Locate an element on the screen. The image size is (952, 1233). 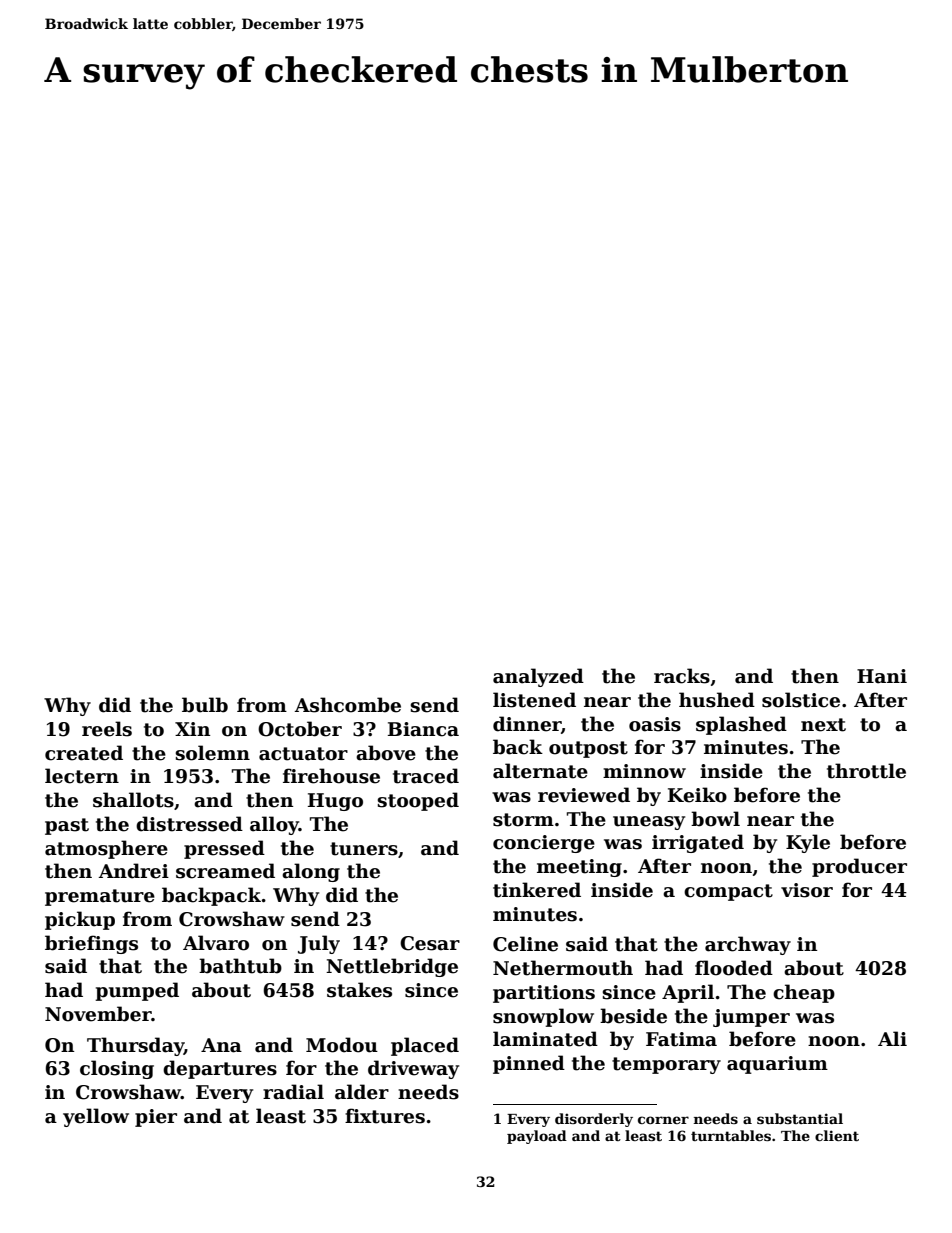
Ali is located at coordinates (892, 1038).
